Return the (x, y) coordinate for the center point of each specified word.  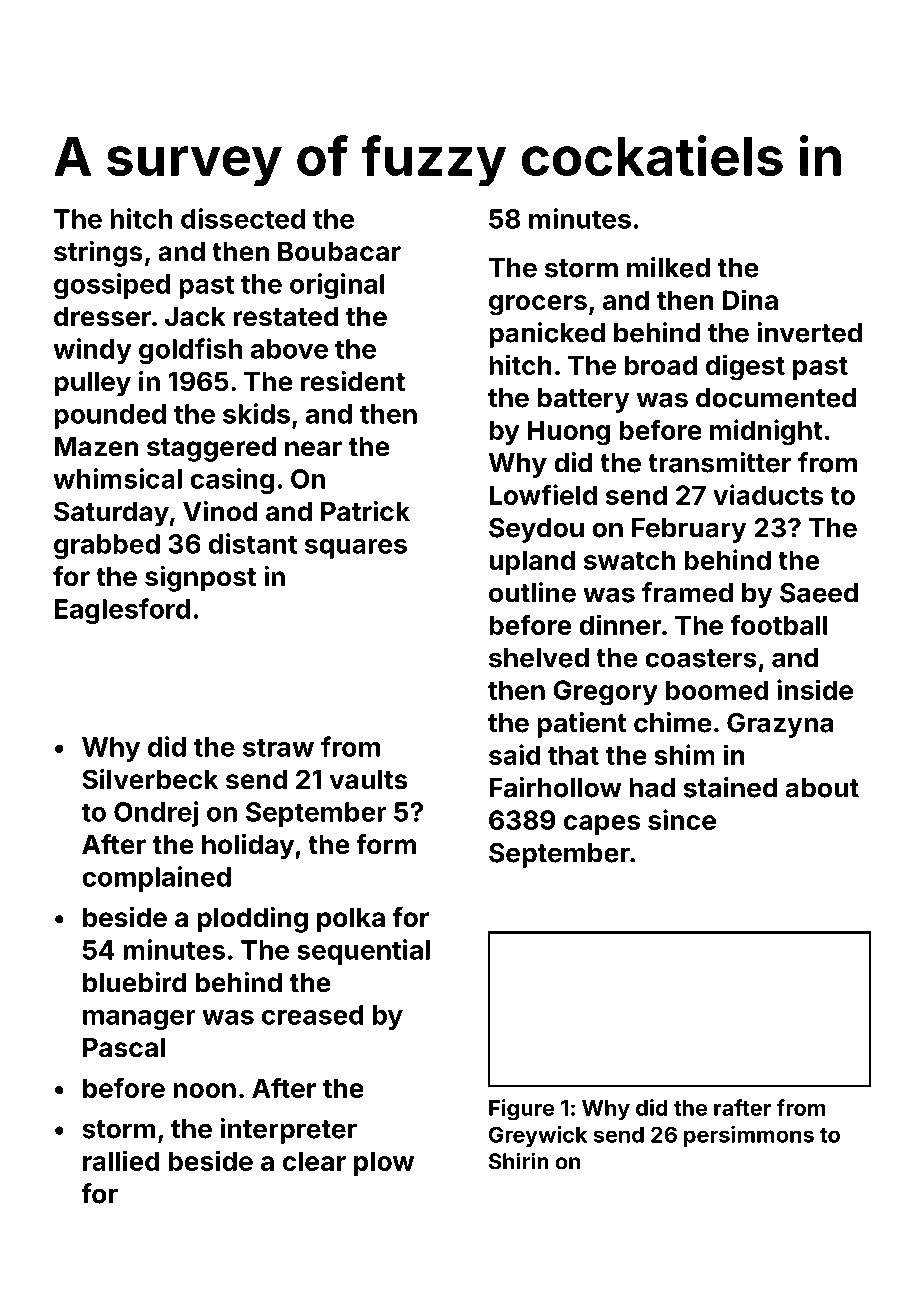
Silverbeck (150, 779)
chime (673, 722)
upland (532, 562)
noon (204, 1090)
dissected (243, 218)
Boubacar (339, 252)
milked (668, 267)
